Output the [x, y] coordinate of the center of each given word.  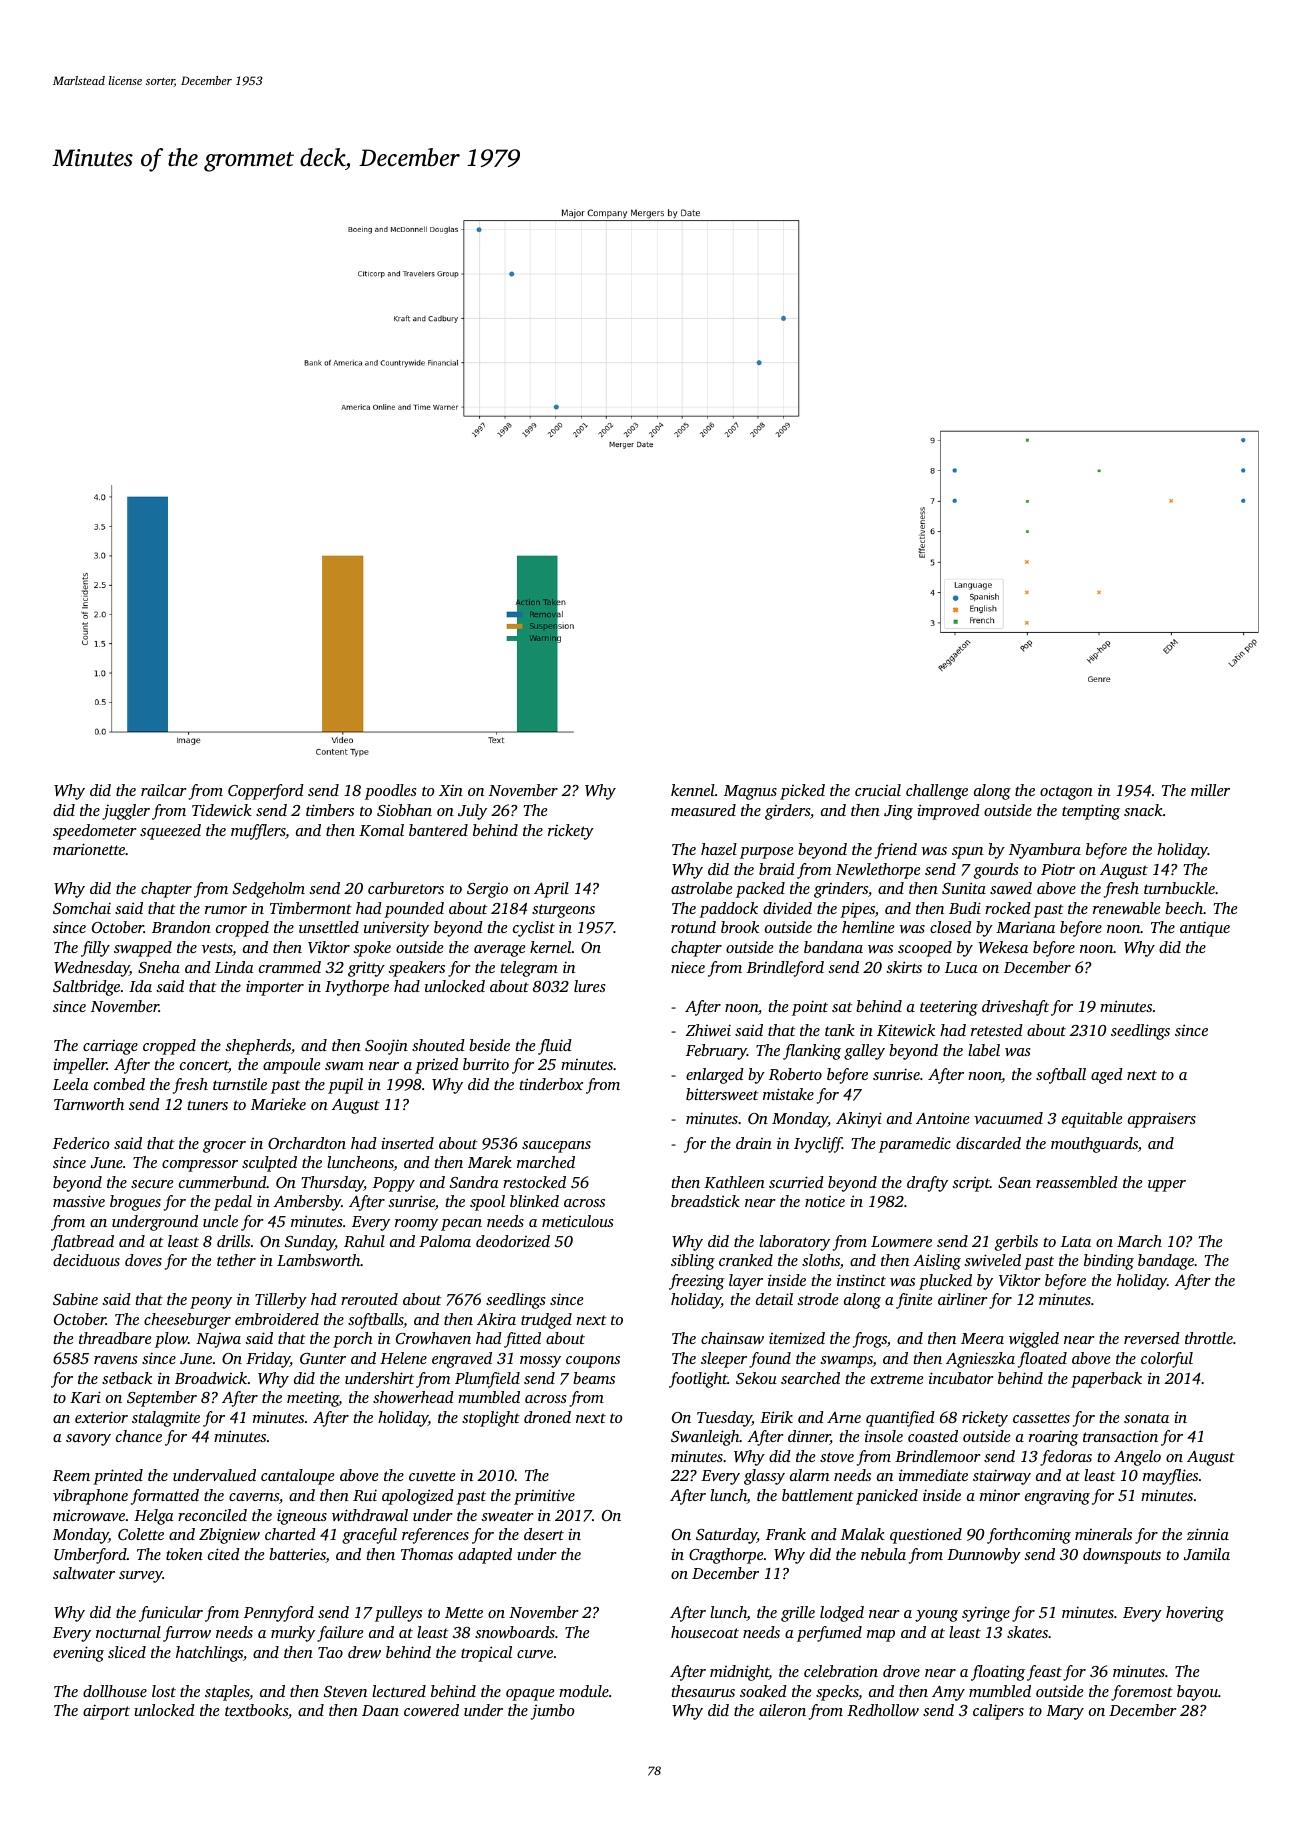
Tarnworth [89, 1104]
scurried [796, 1182]
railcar [163, 790]
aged [1107, 1076]
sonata [1146, 1418]
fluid [555, 1047]
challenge [937, 792]
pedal [233, 1203]
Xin [451, 790]
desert [544, 1534]
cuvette [432, 1476]
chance [139, 1436]
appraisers [1162, 1120]
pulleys [398, 1614]
